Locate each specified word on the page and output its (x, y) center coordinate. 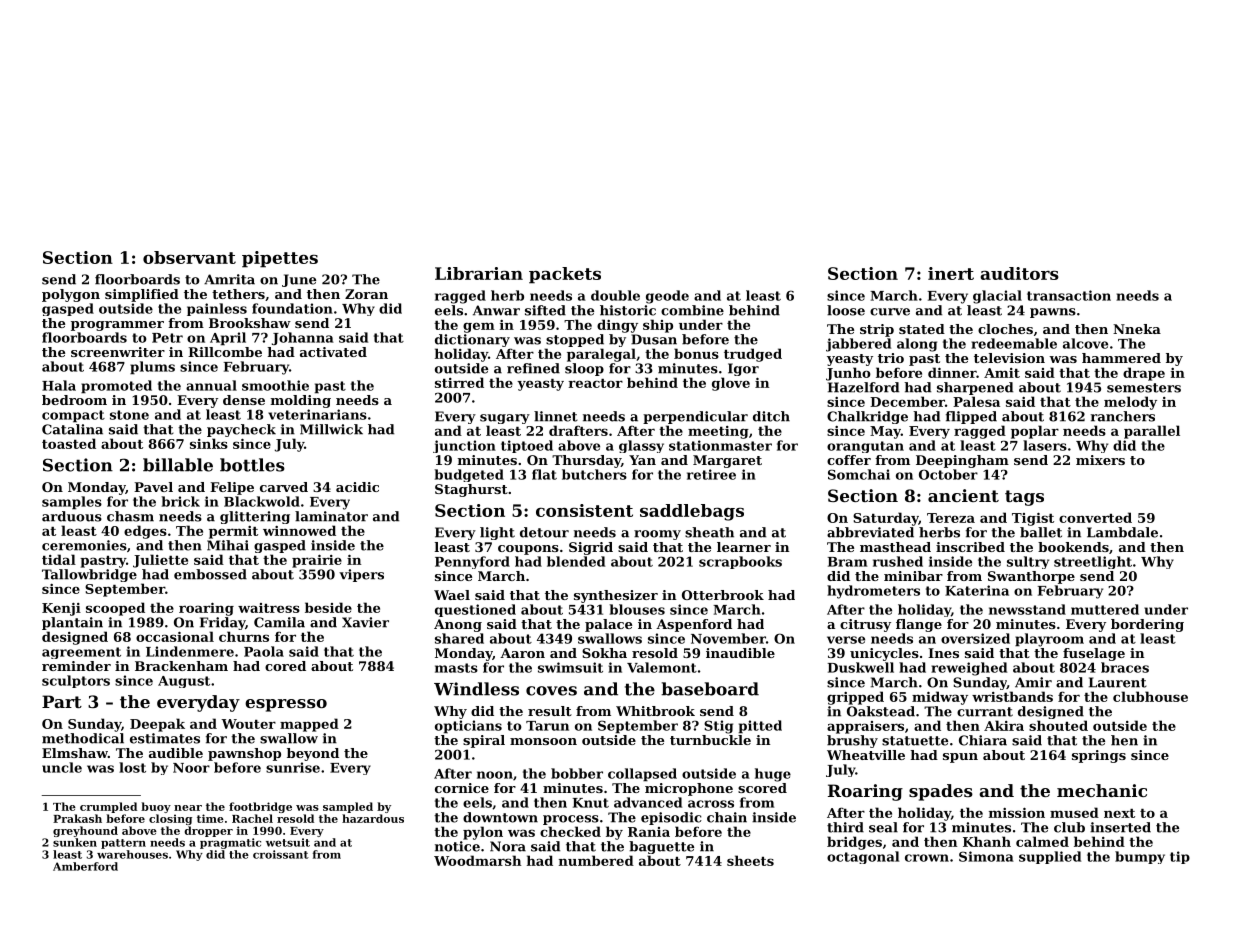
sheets (750, 860)
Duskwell (861, 667)
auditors (1019, 273)
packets (565, 275)
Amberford (85, 866)
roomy (657, 535)
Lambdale (1122, 532)
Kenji (61, 609)
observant (189, 257)
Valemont (662, 667)
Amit (1002, 373)
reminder (76, 666)
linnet (556, 416)
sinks (209, 443)
